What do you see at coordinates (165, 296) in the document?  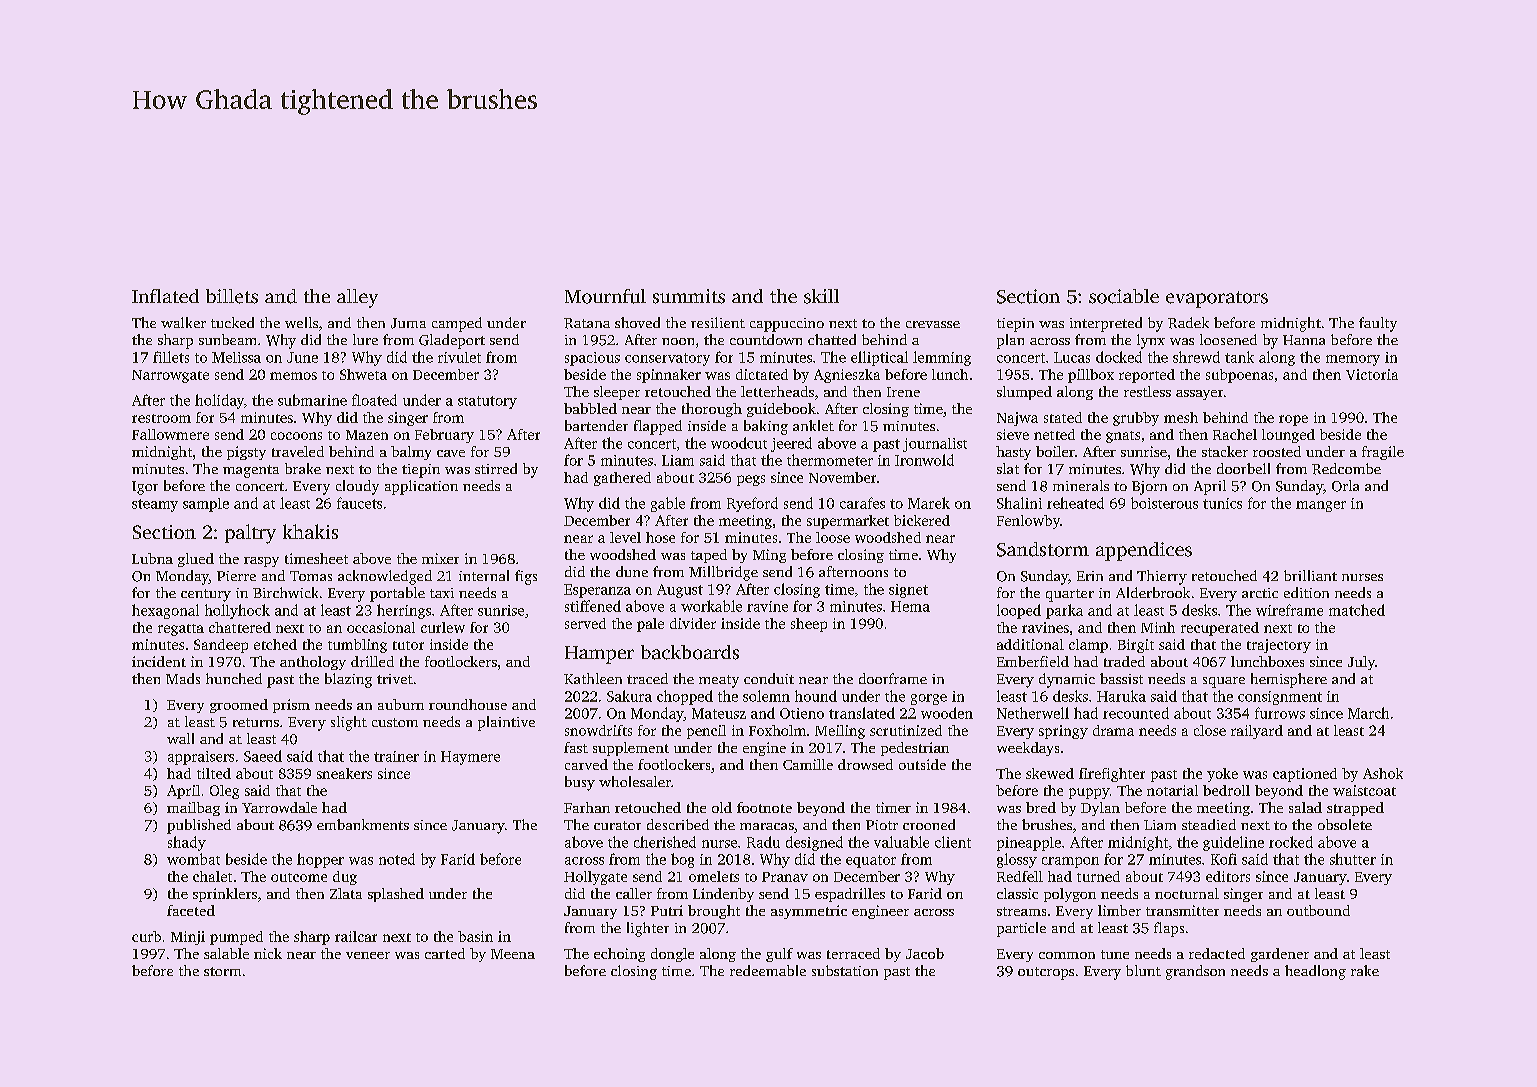 I see `Inflated` at bounding box center [165, 296].
